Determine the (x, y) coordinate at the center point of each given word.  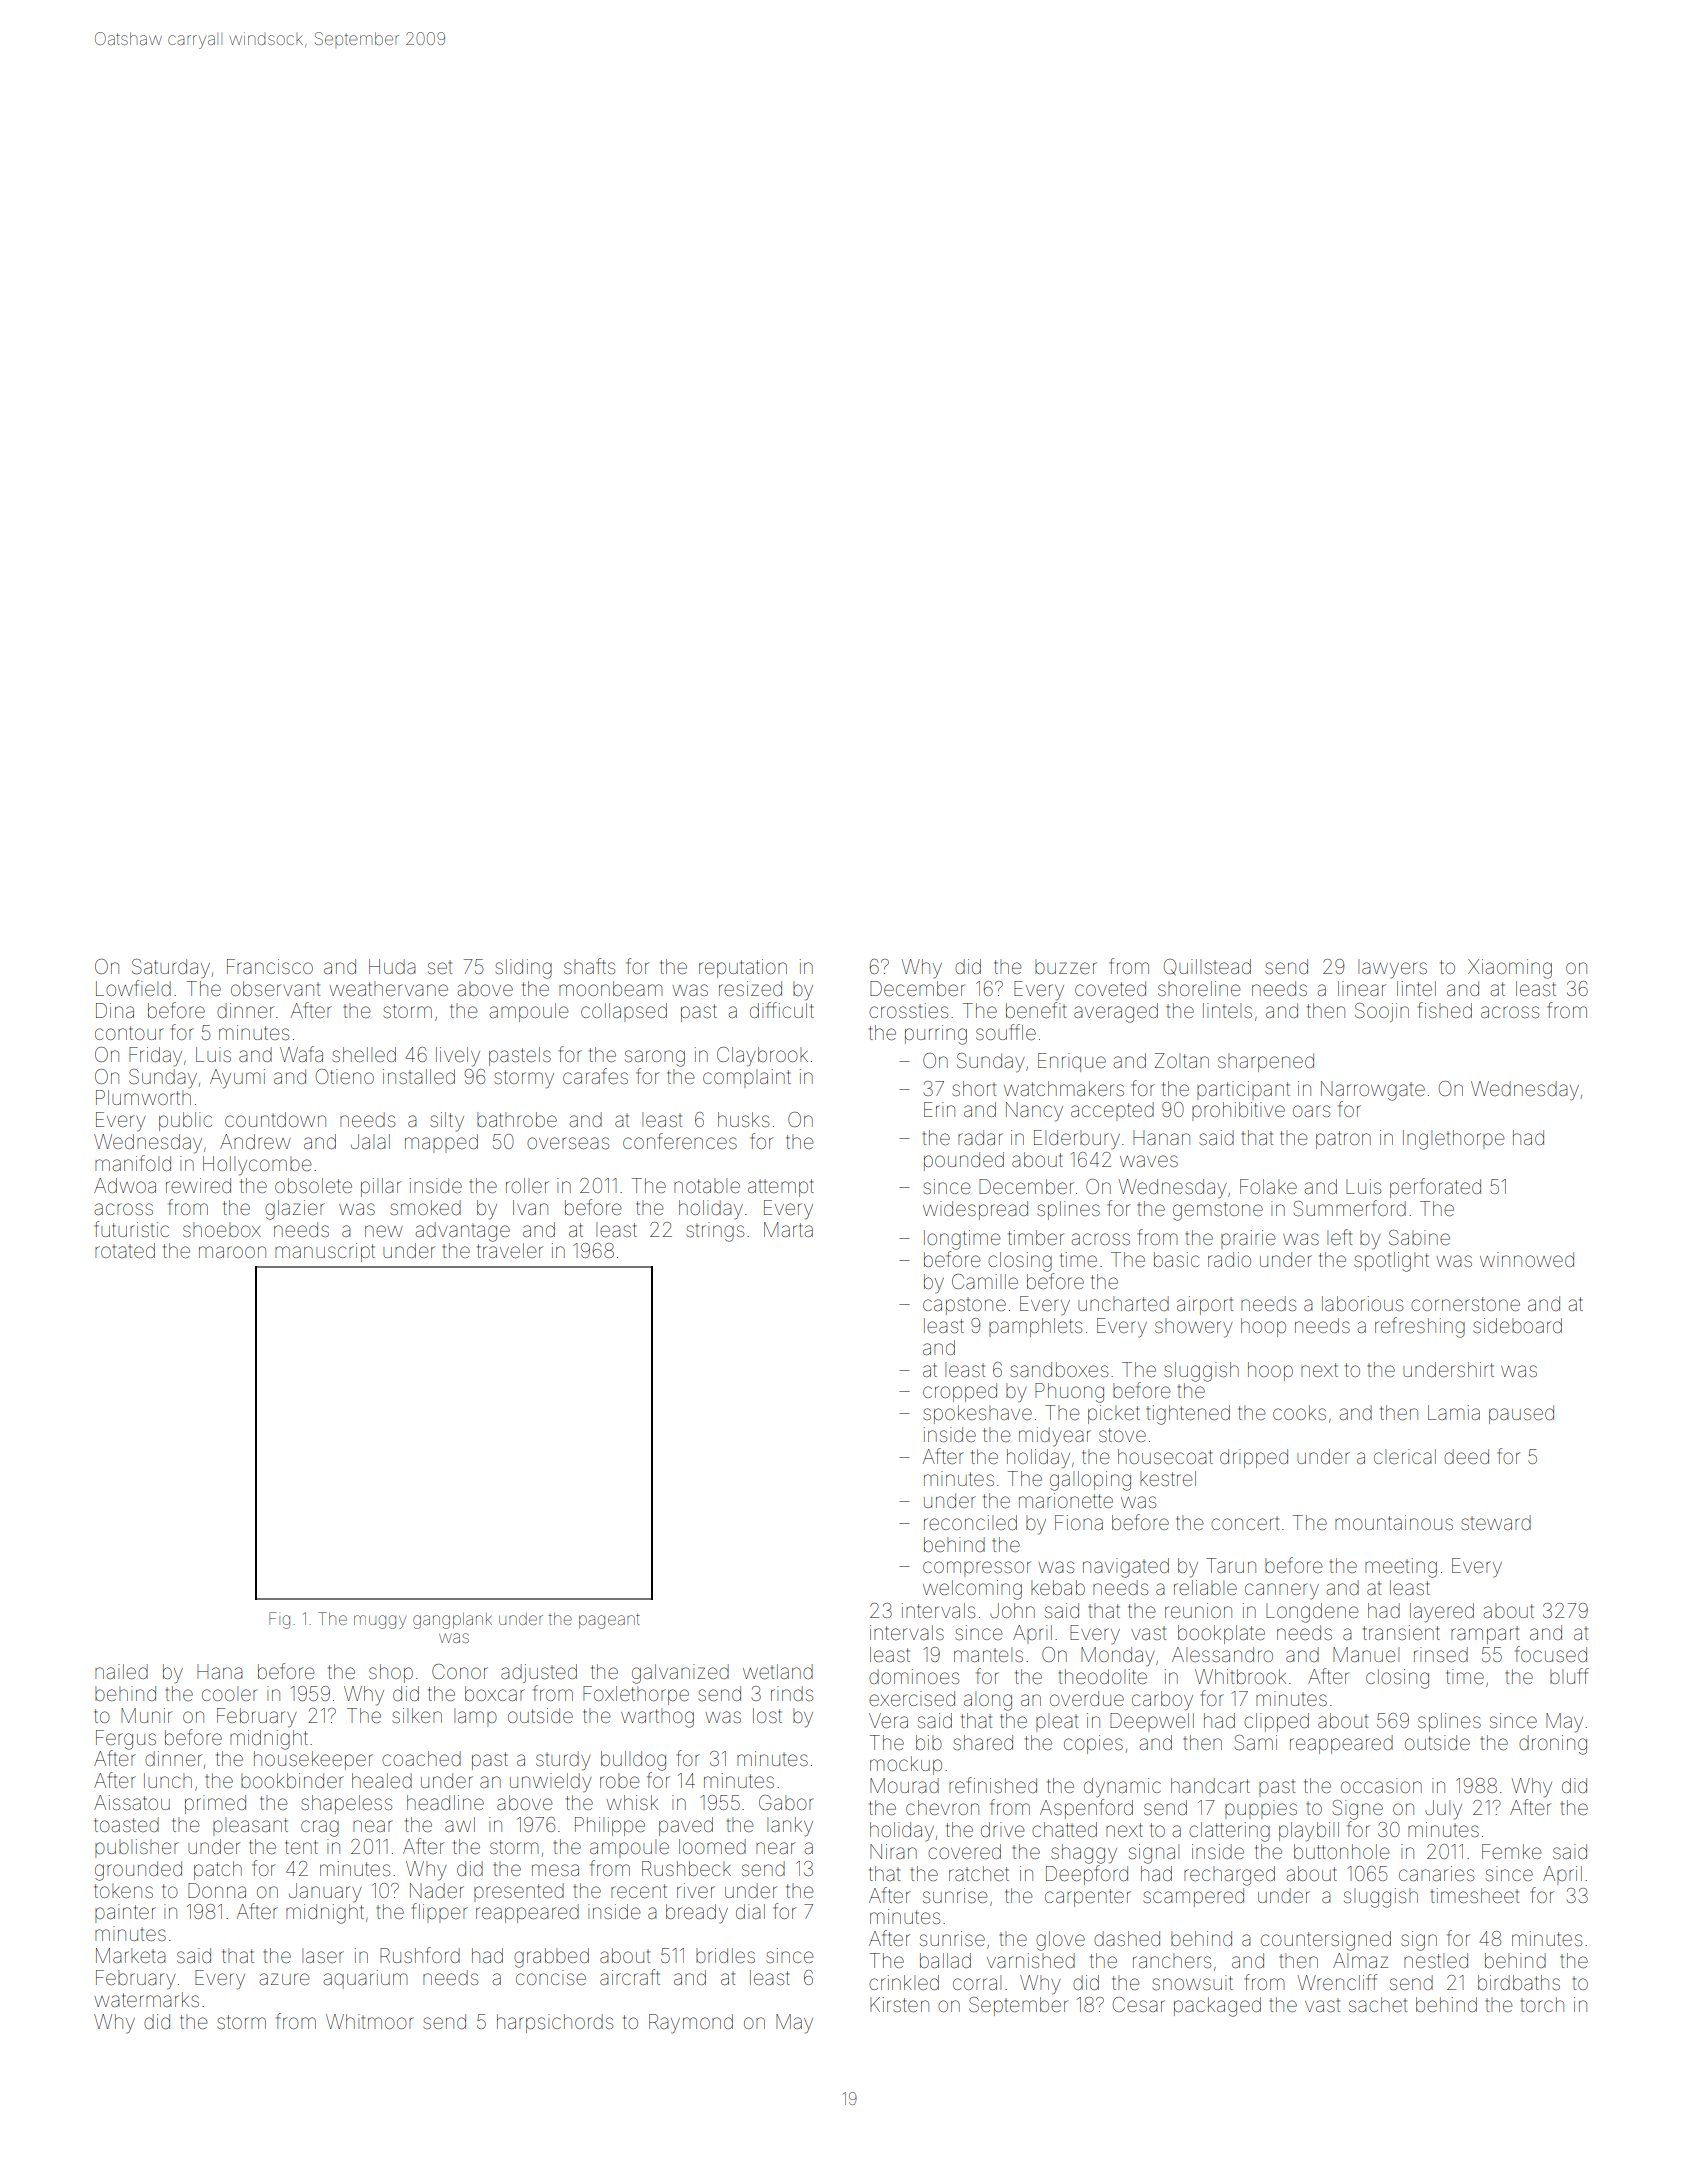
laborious (1362, 1303)
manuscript (325, 1252)
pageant (609, 1621)
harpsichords (555, 2023)
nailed (121, 1671)
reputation (743, 968)
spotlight (1391, 1262)
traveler (510, 1250)
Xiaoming (1510, 969)
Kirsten (899, 2004)
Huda (392, 966)
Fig (279, 1620)
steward (1496, 1522)
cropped (960, 1392)
